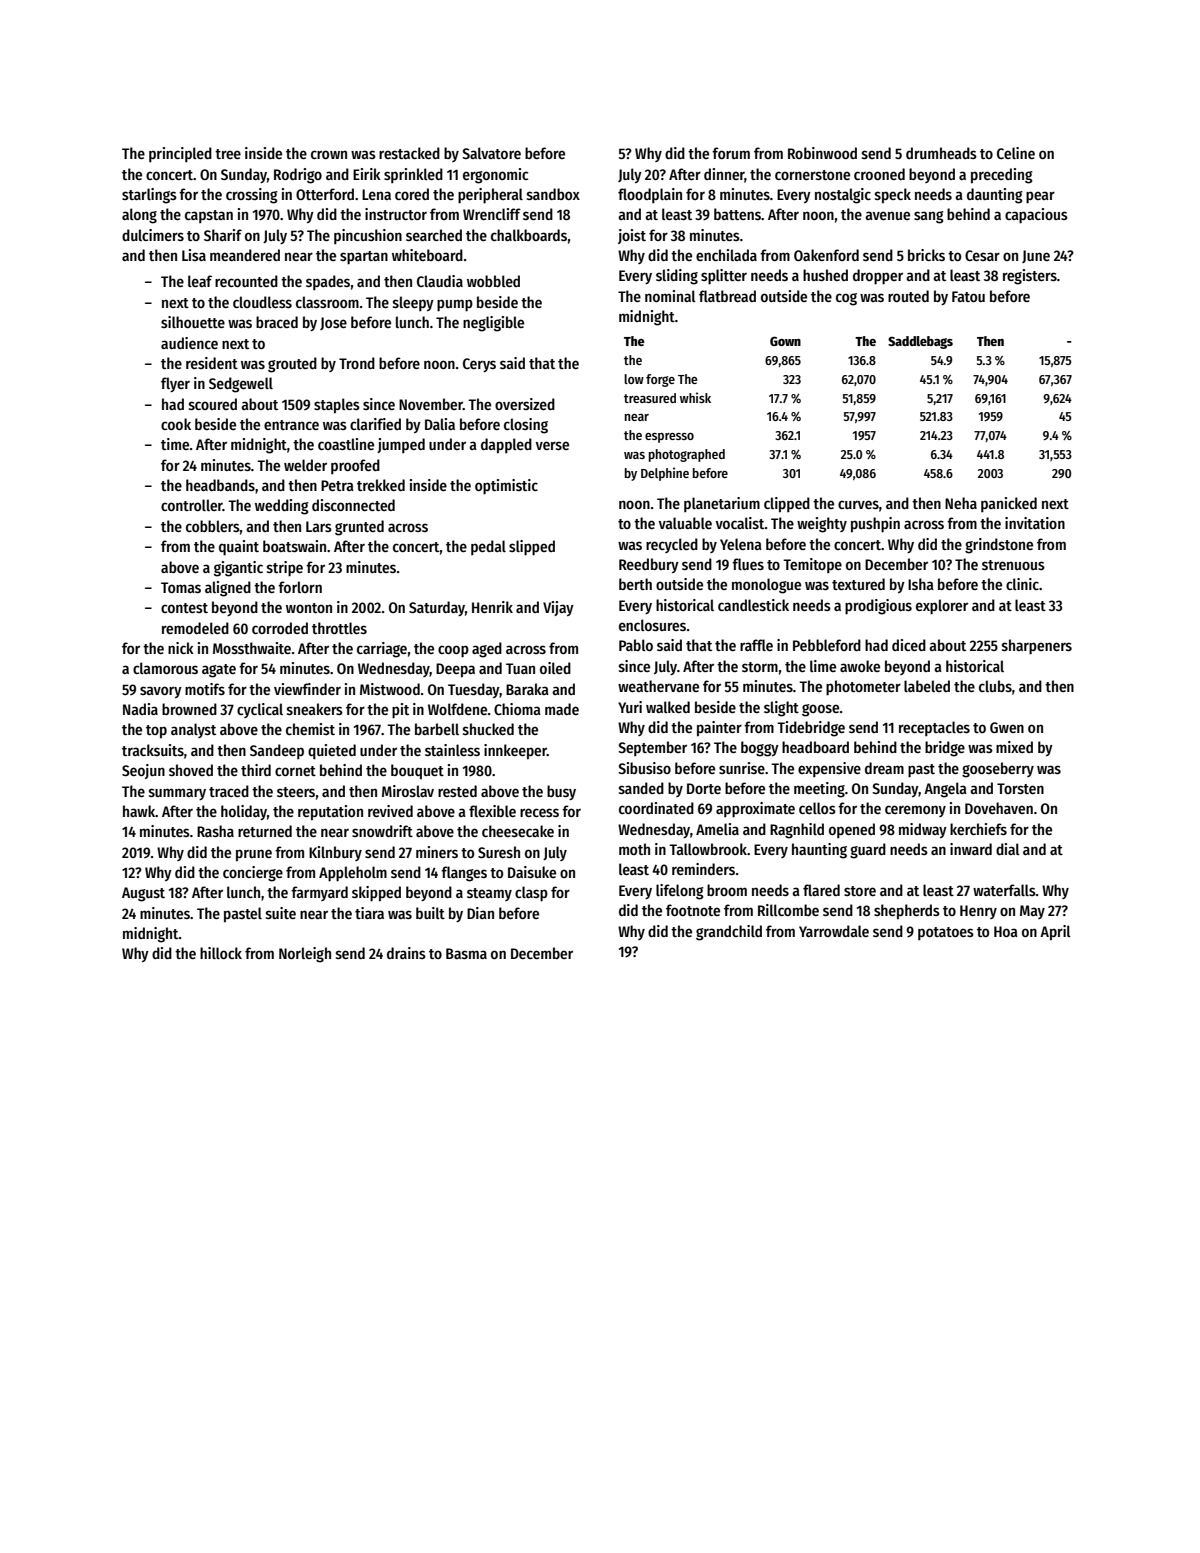 The width and height of the document is (1200, 1553). Describe the element at coordinates (209, 216) in the document. I see `capstan` at that location.
